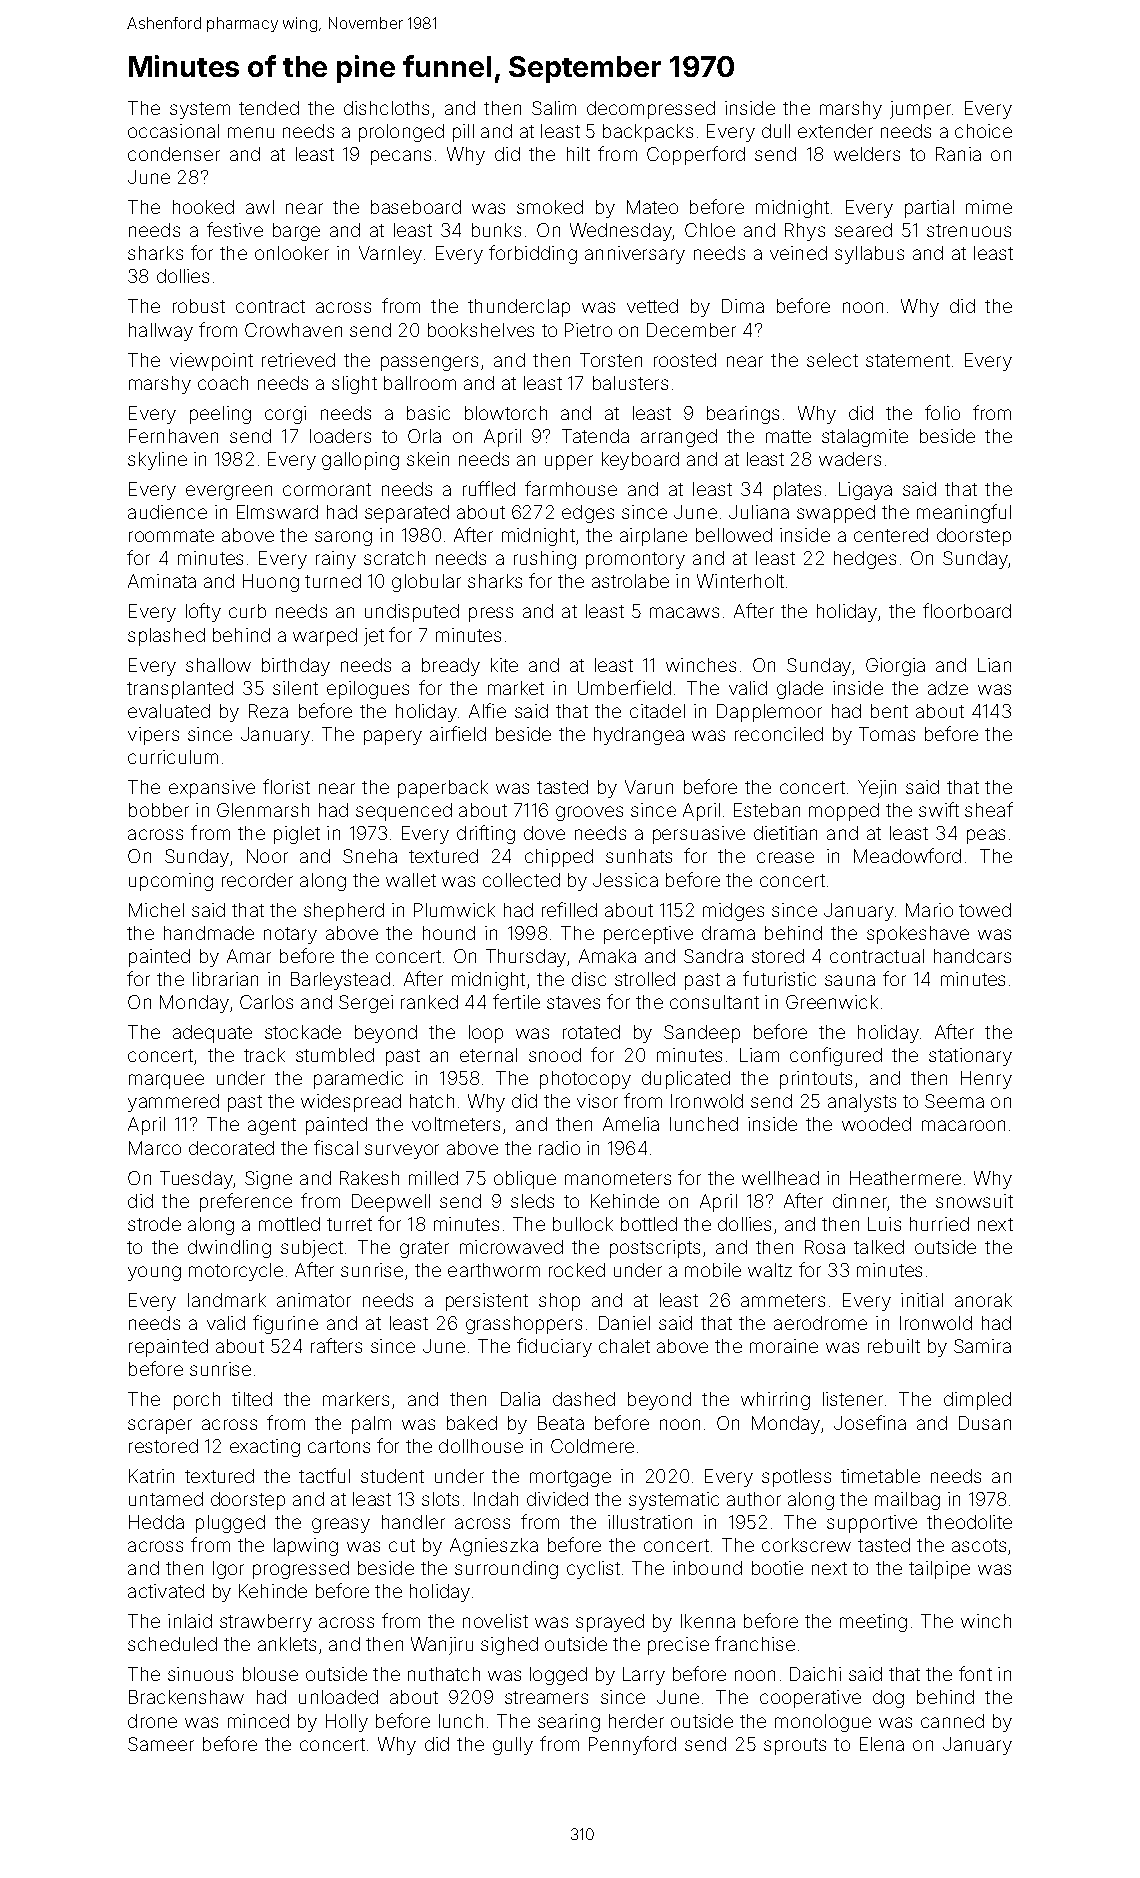  What do you see at coordinates (873, 1623) in the screenshot?
I see `meeting` at bounding box center [873, 1623].
